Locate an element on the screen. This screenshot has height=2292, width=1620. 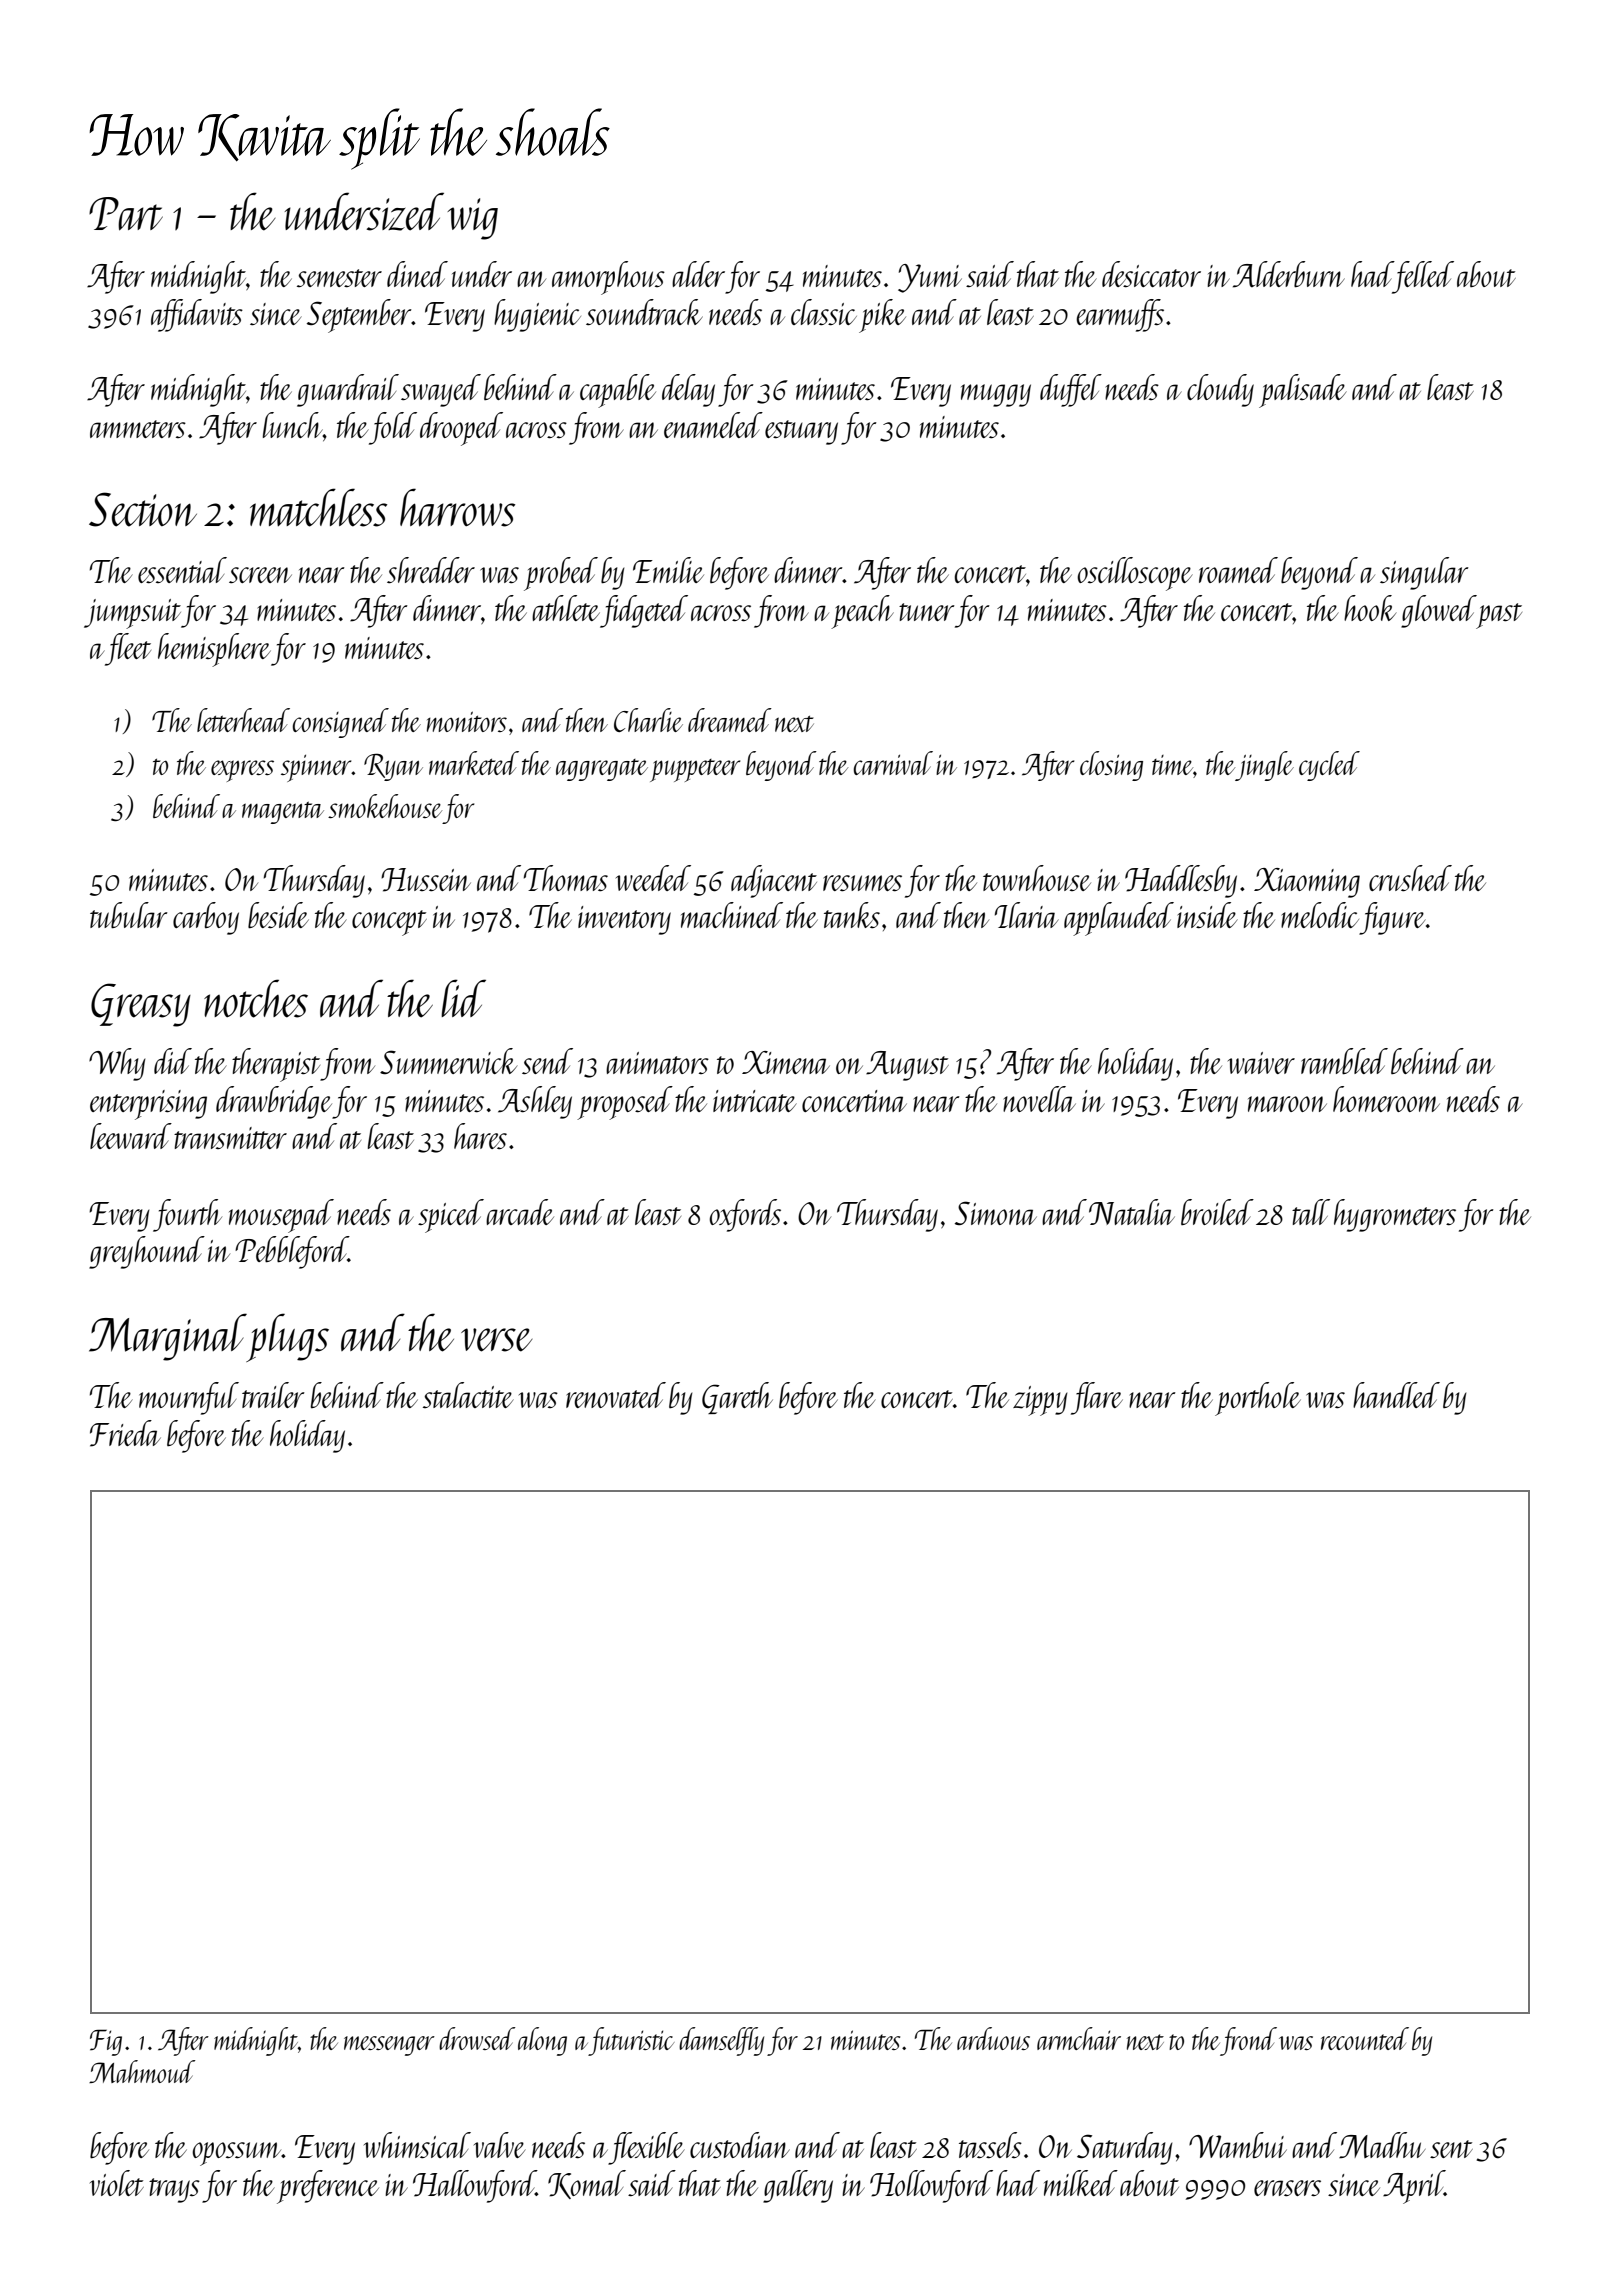
Gareth is located at coordinates (737, 1398).
